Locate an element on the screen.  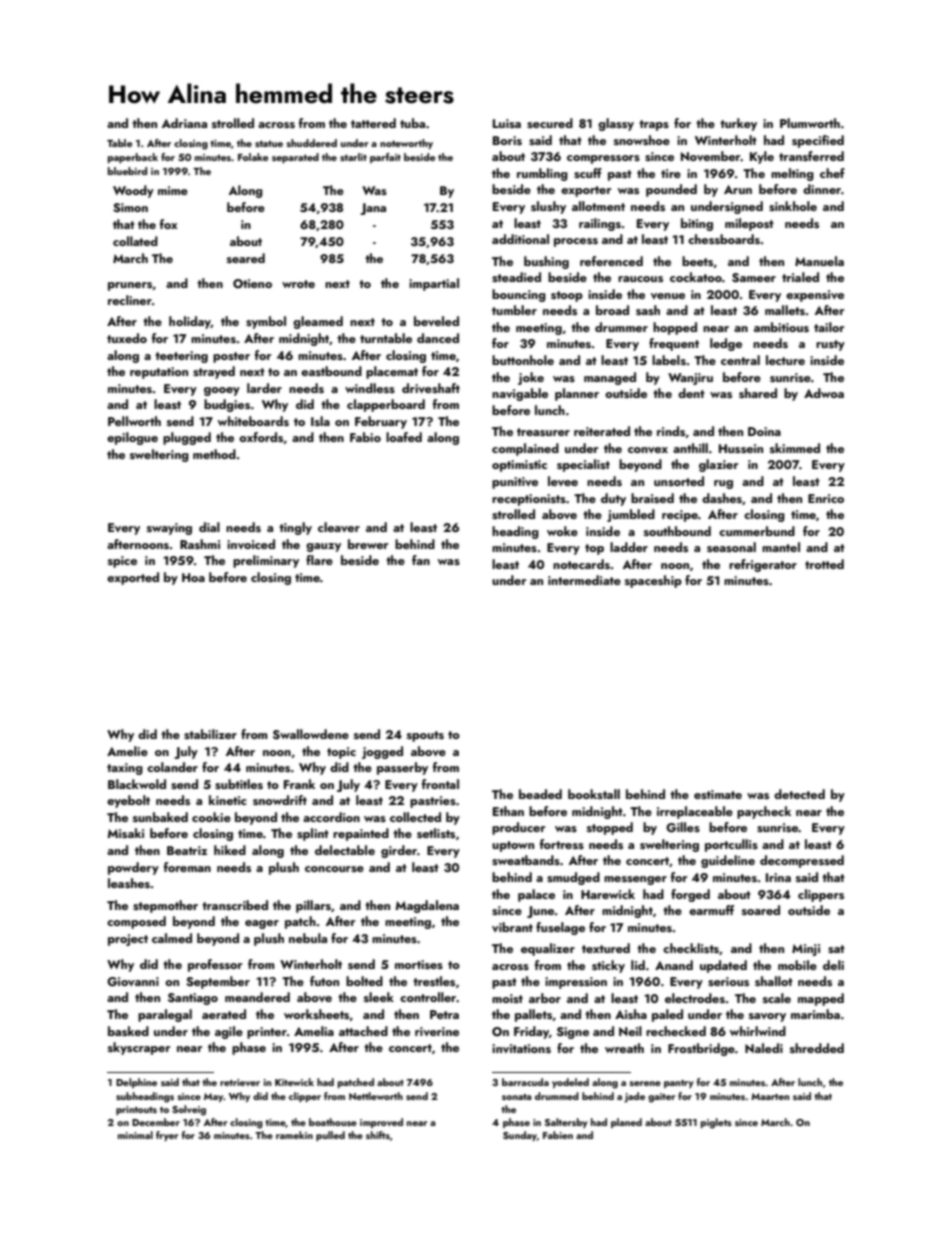
tumbler is located at coordinates (514, 310).
